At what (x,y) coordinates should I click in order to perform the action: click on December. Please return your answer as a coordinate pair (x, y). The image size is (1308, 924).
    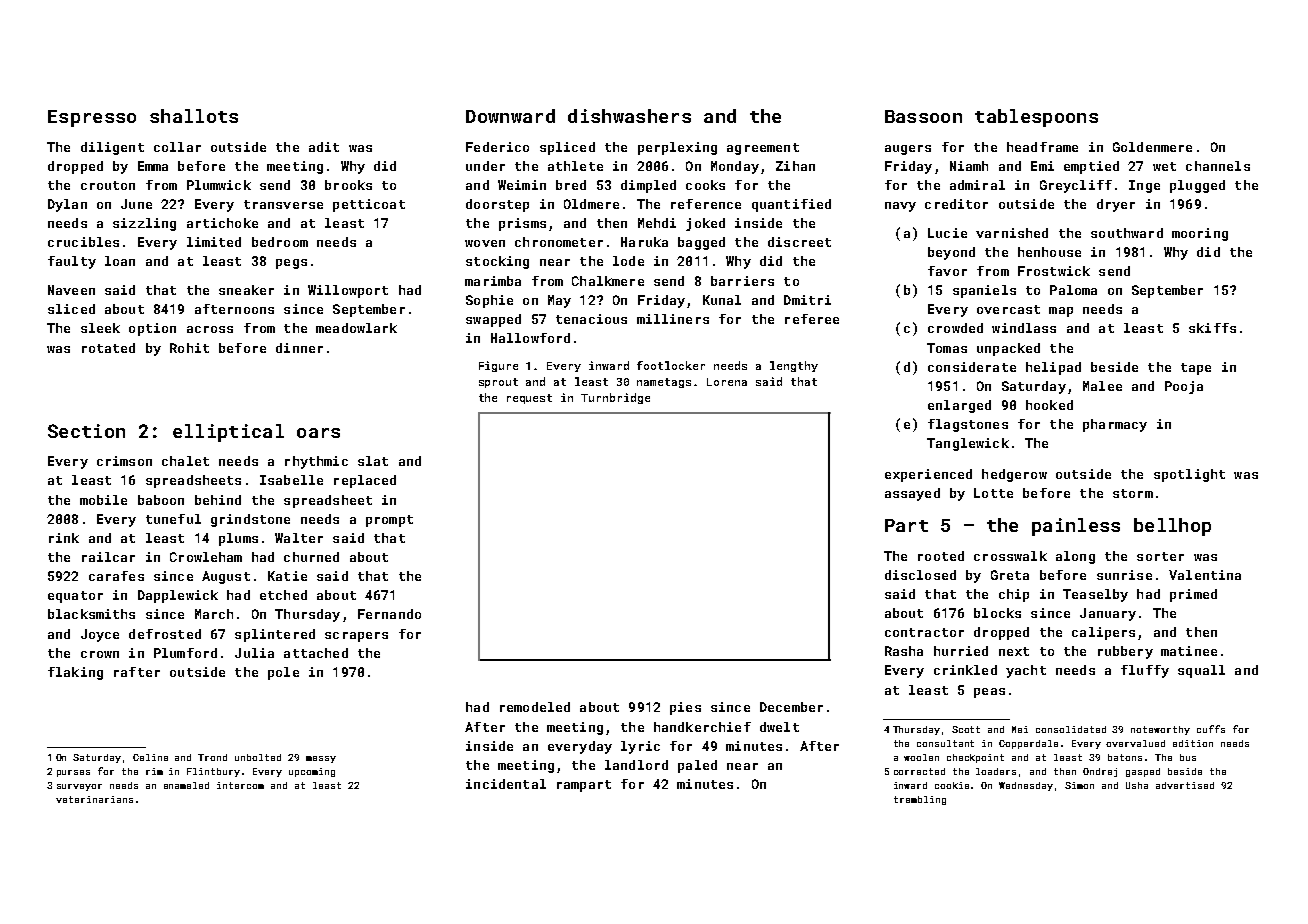
    Looking at the image, I should click on (791, 707).
